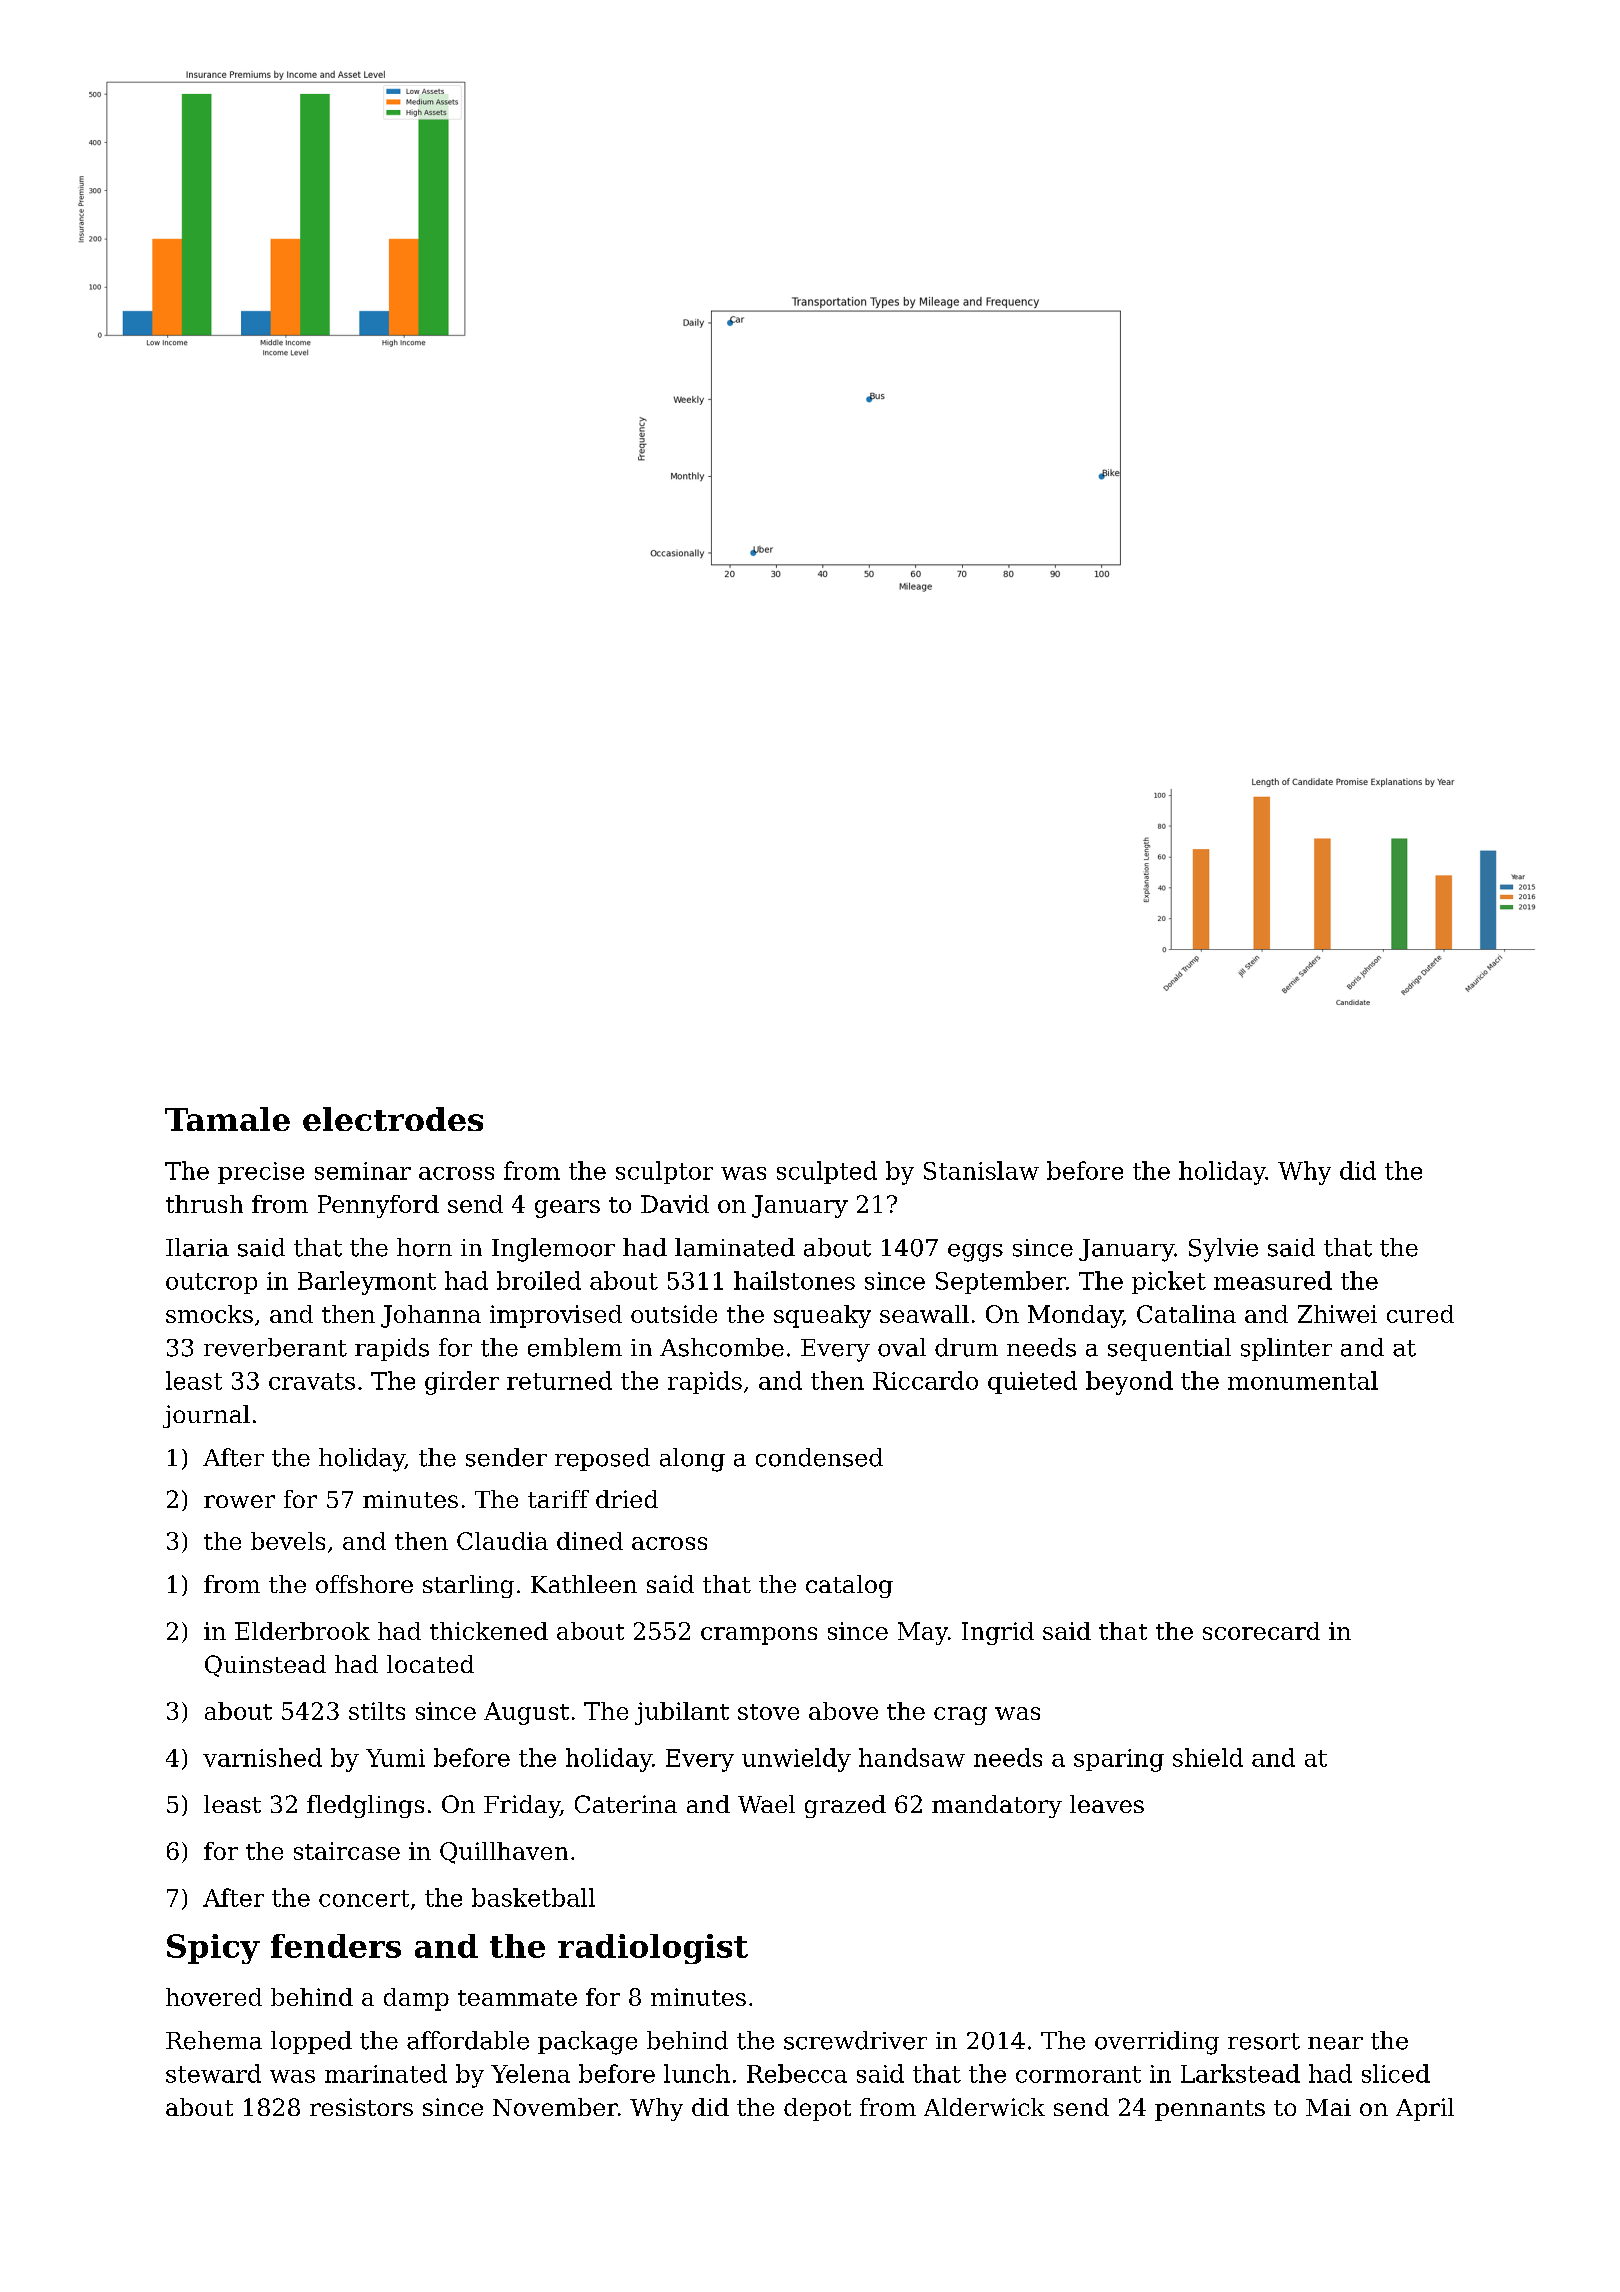  What do you see at coordinates (347, 1851) in the page?
I see `staircase` at bounding box center [347, 1851].
